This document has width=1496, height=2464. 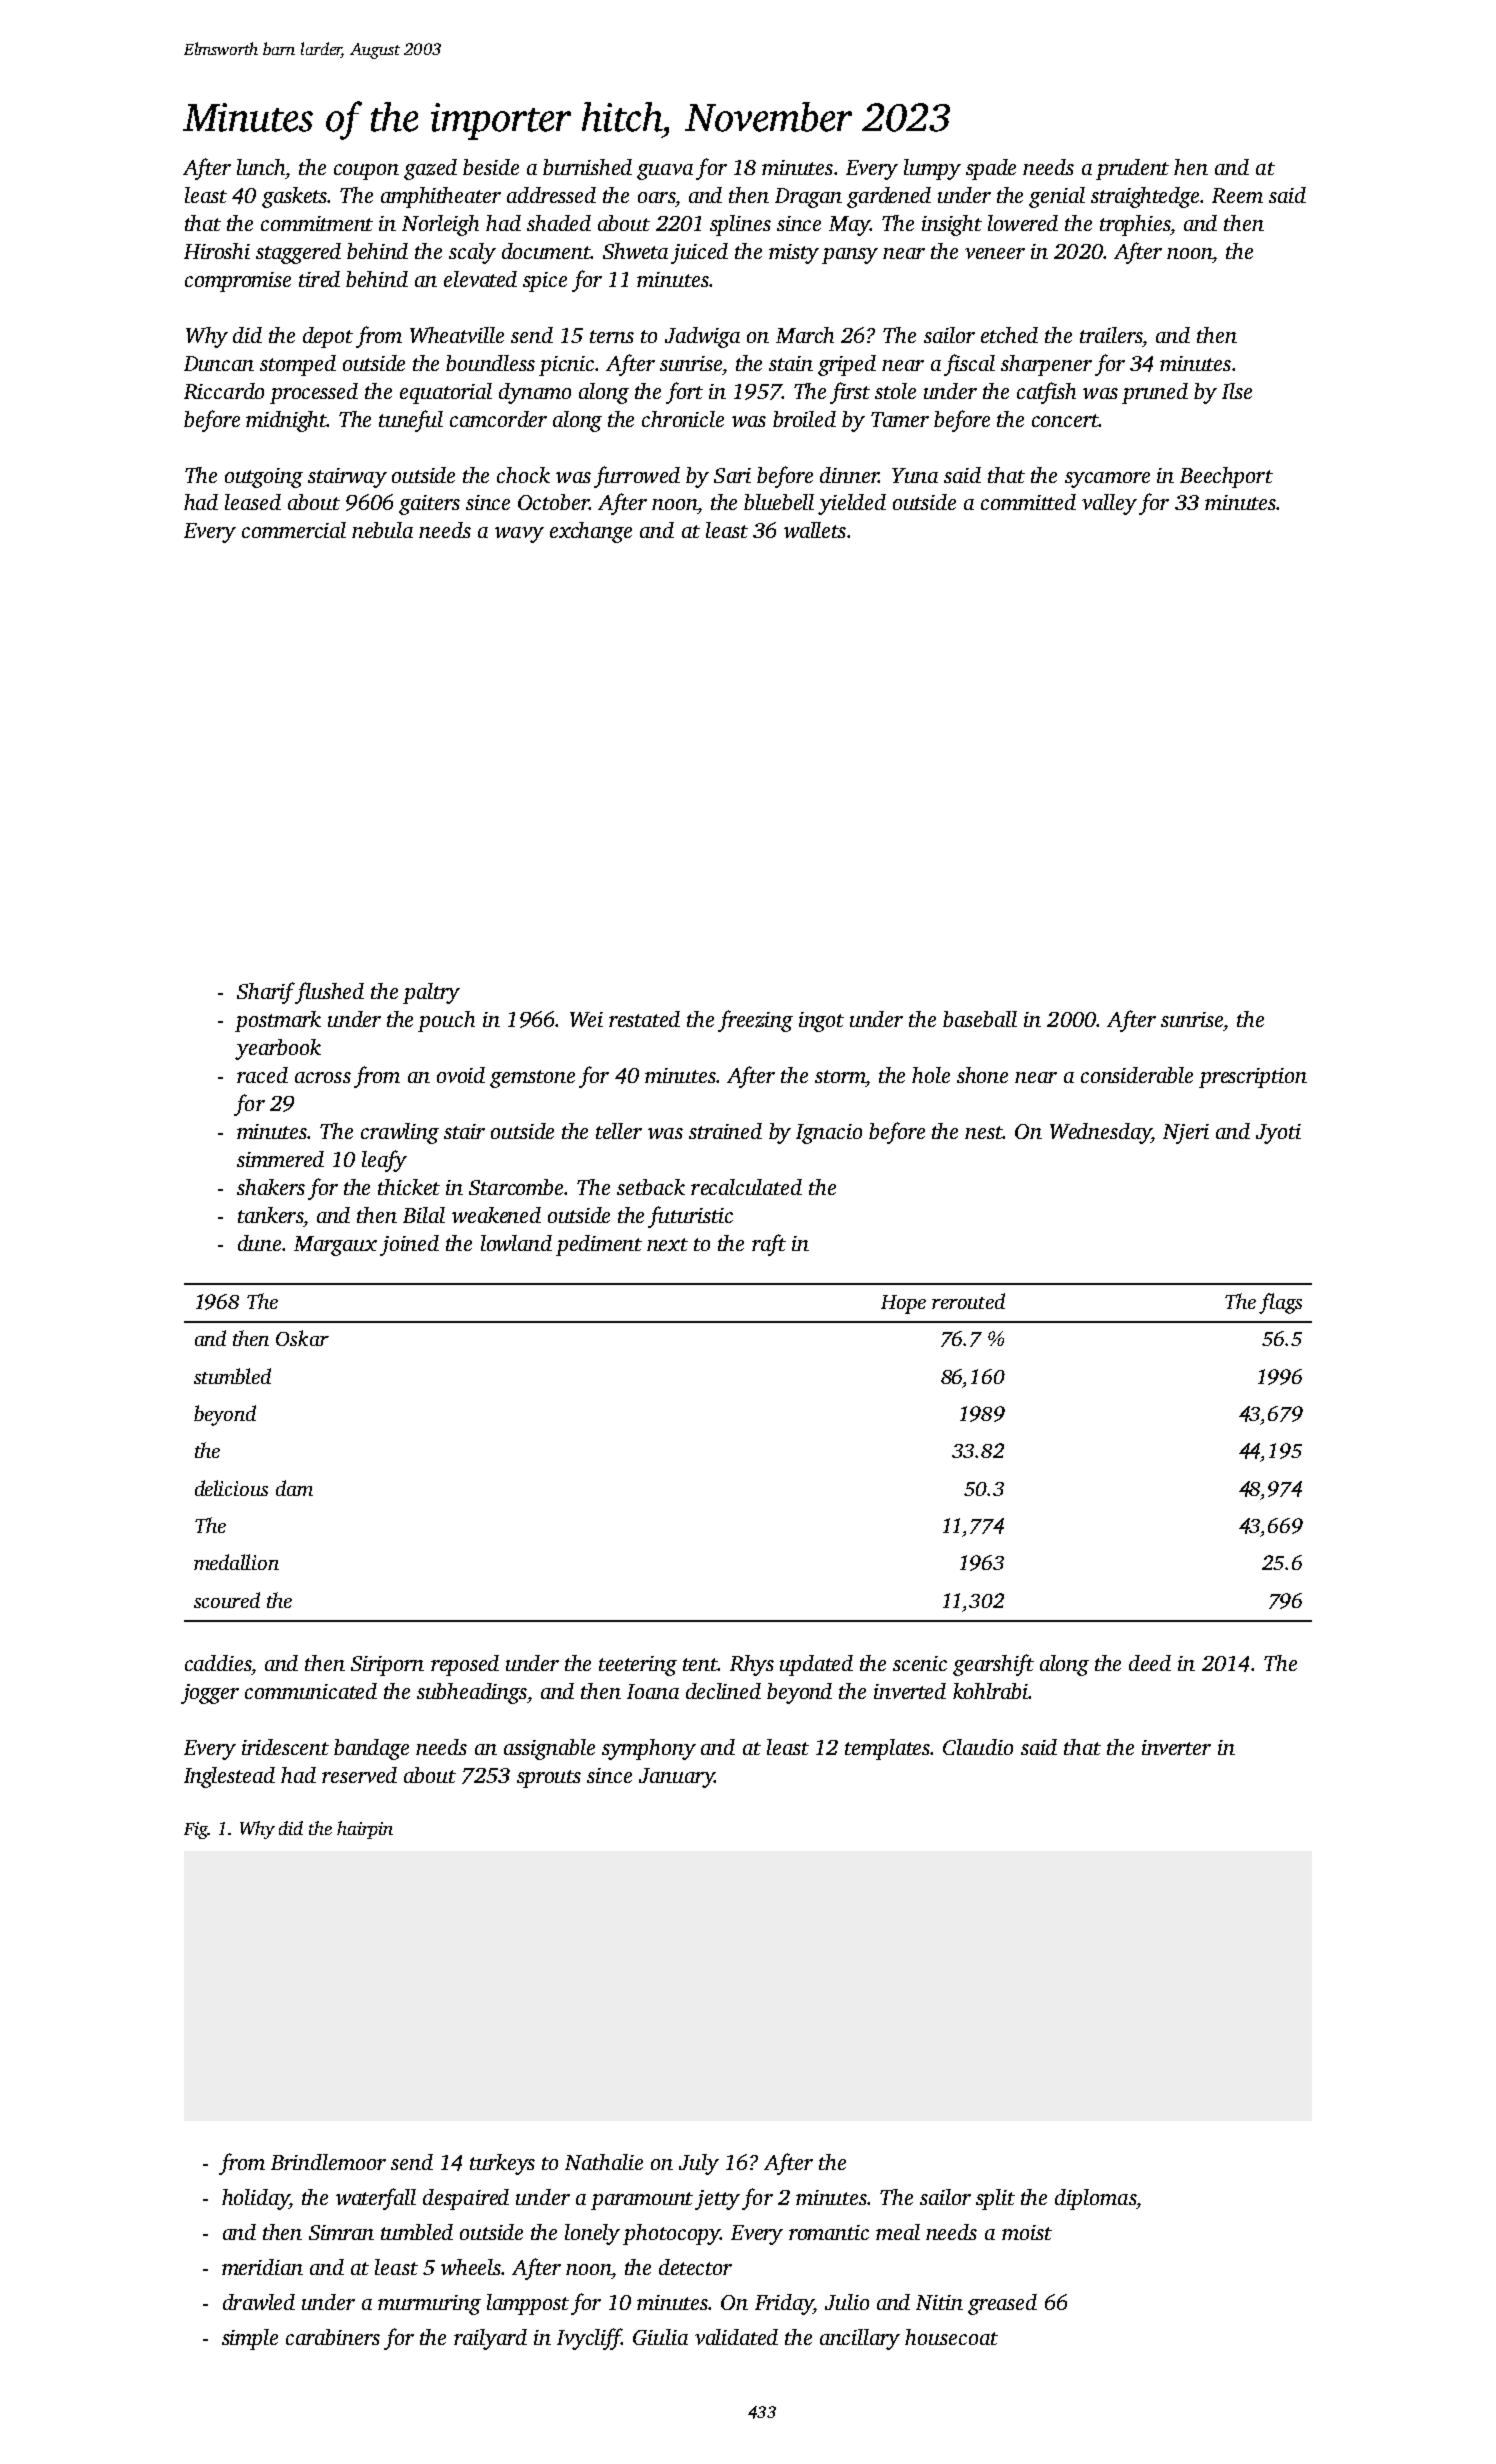 I want to click on flags, so click(x=1280, y=1303).
